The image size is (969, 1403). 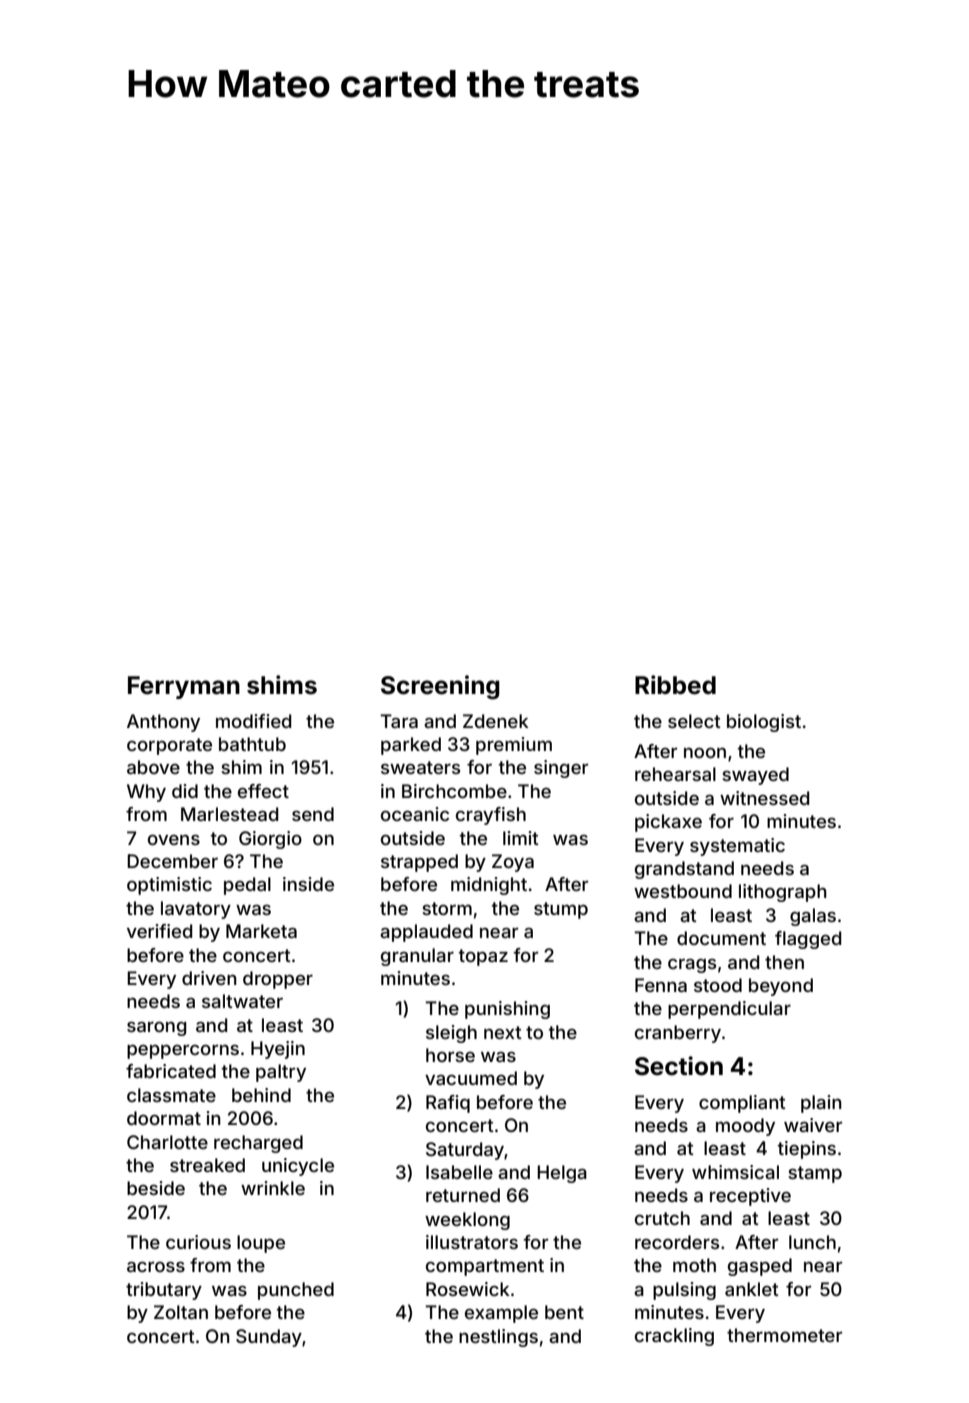 What do you see at coordinates (468, 1289) in the screenshot?
I see `Rosewick` at bounding box center [468, 1289].
